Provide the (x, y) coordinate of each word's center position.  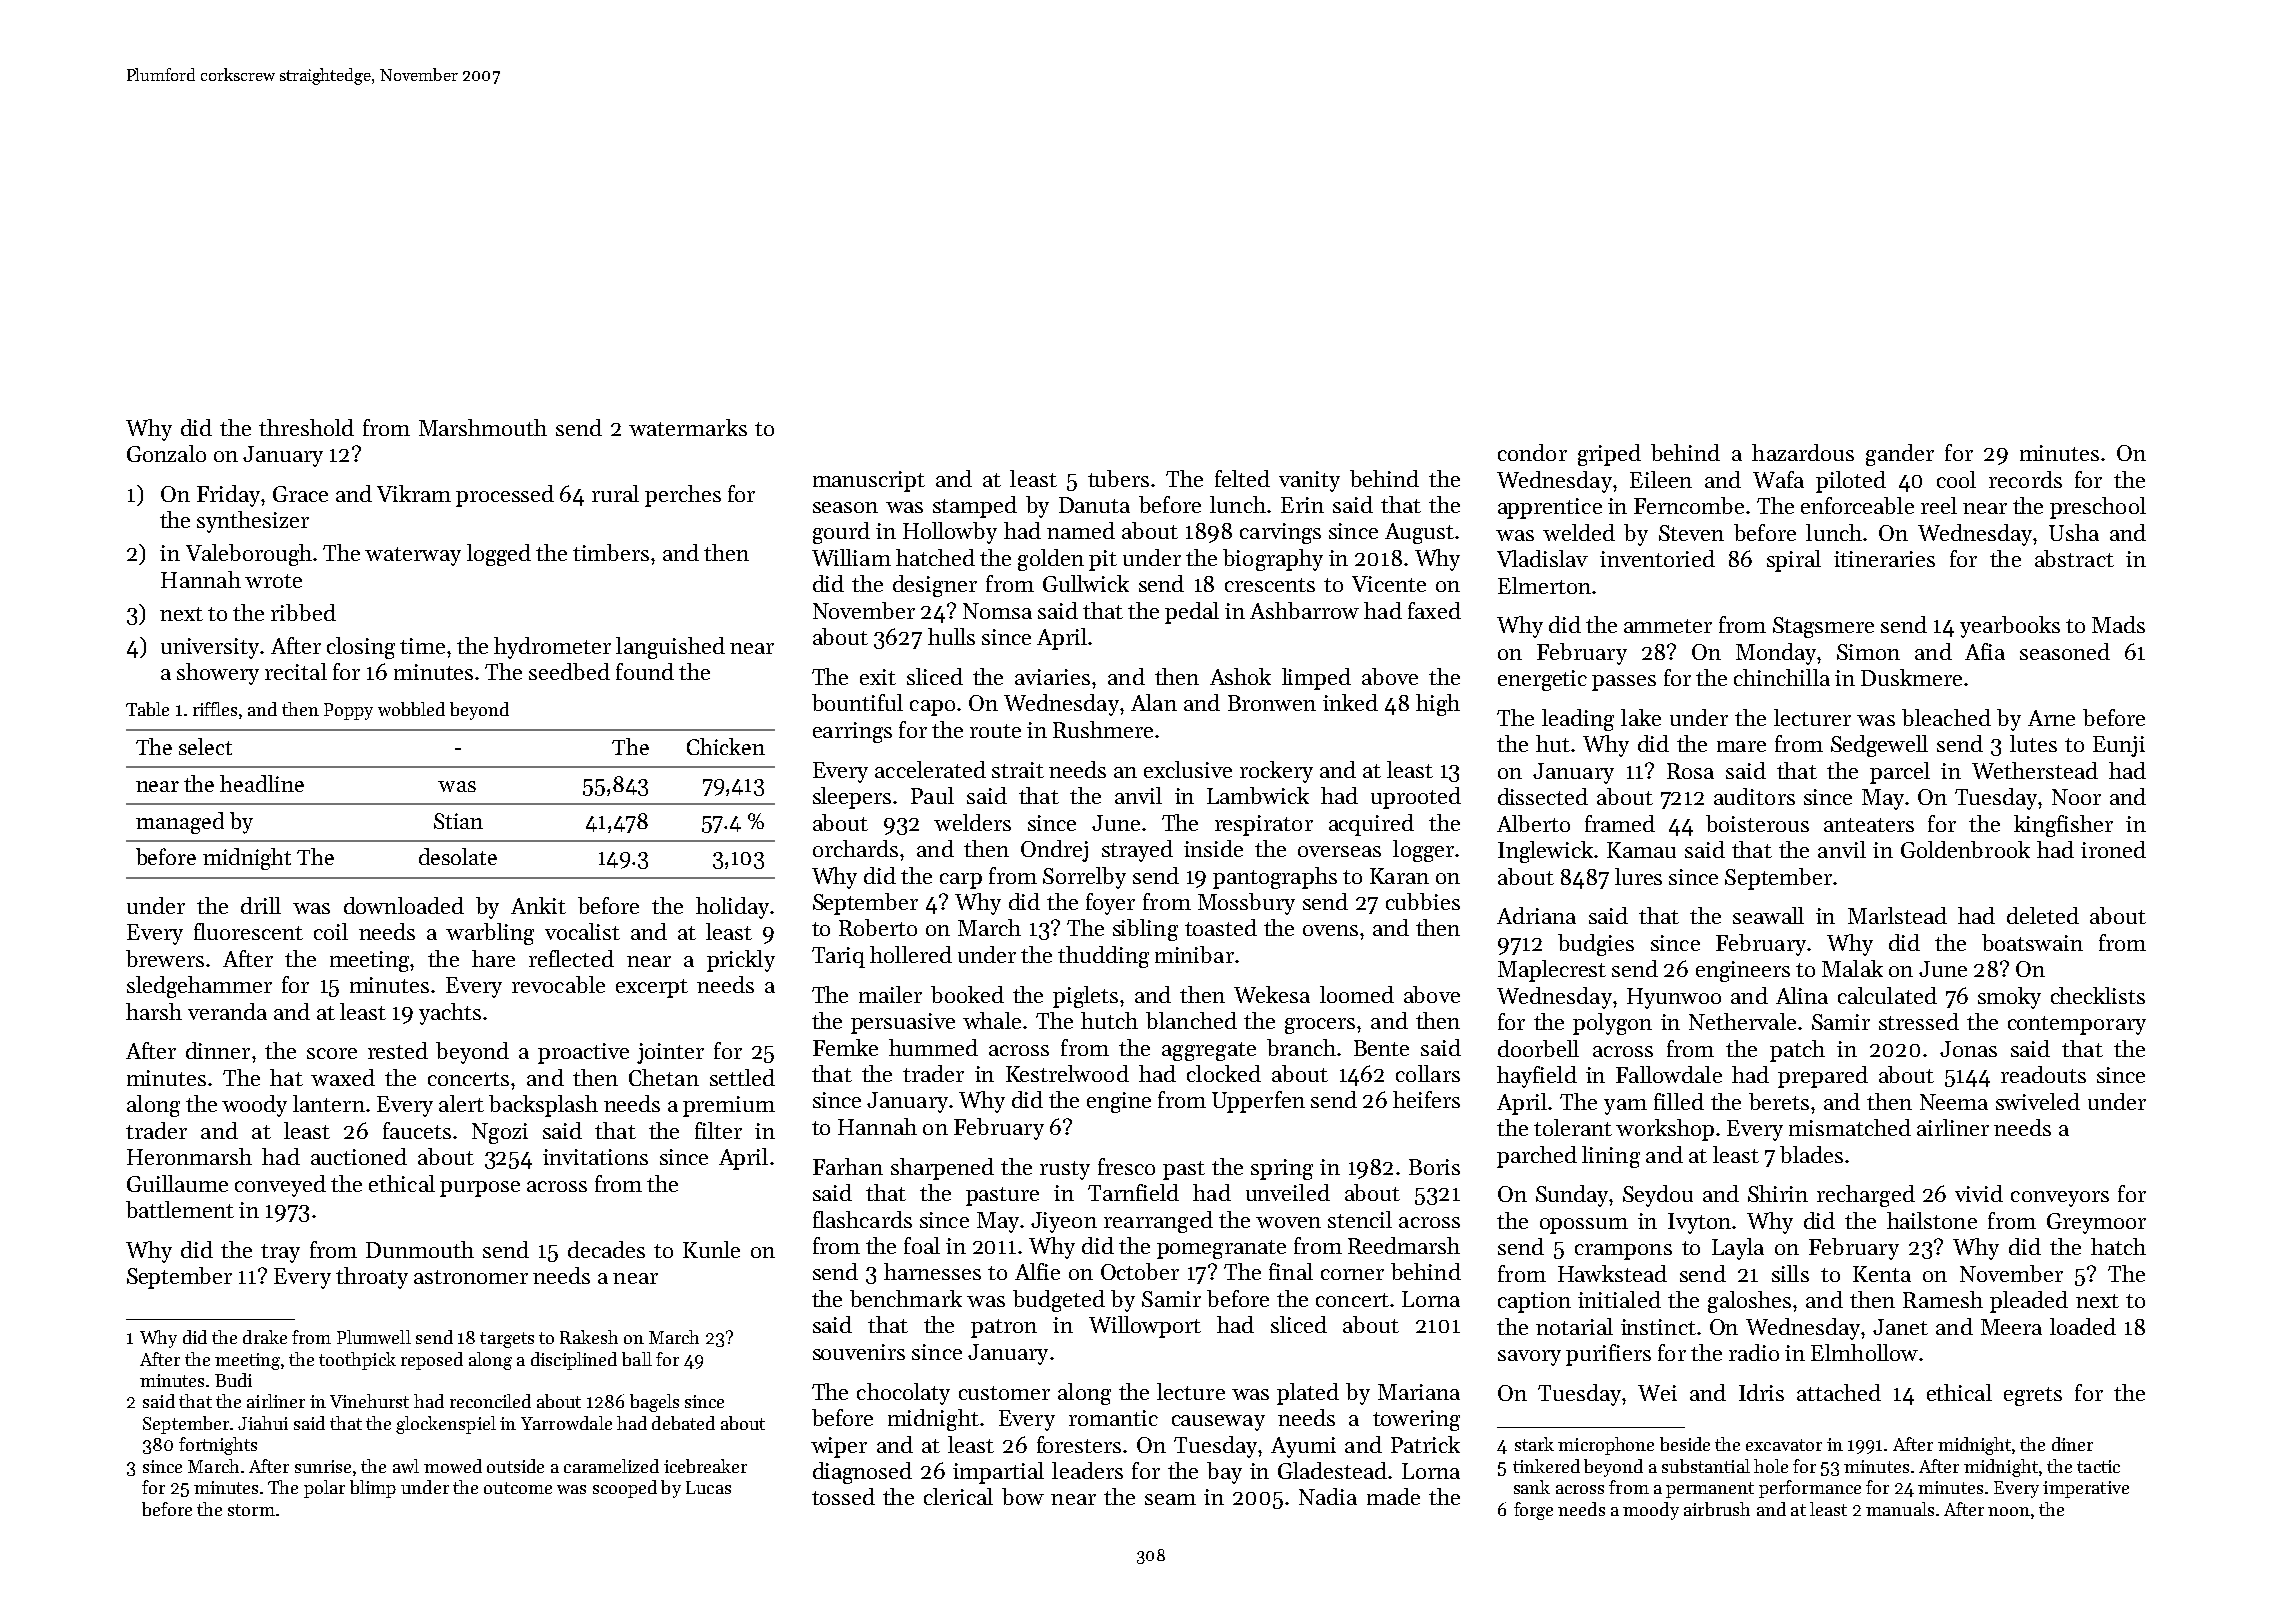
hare (493, 958)
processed (505, 496)
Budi (233, 1380)
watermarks (688, 427)
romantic (1113, 1418)
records (2025, 479)
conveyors (2060, 1199)
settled (742, 1077)
